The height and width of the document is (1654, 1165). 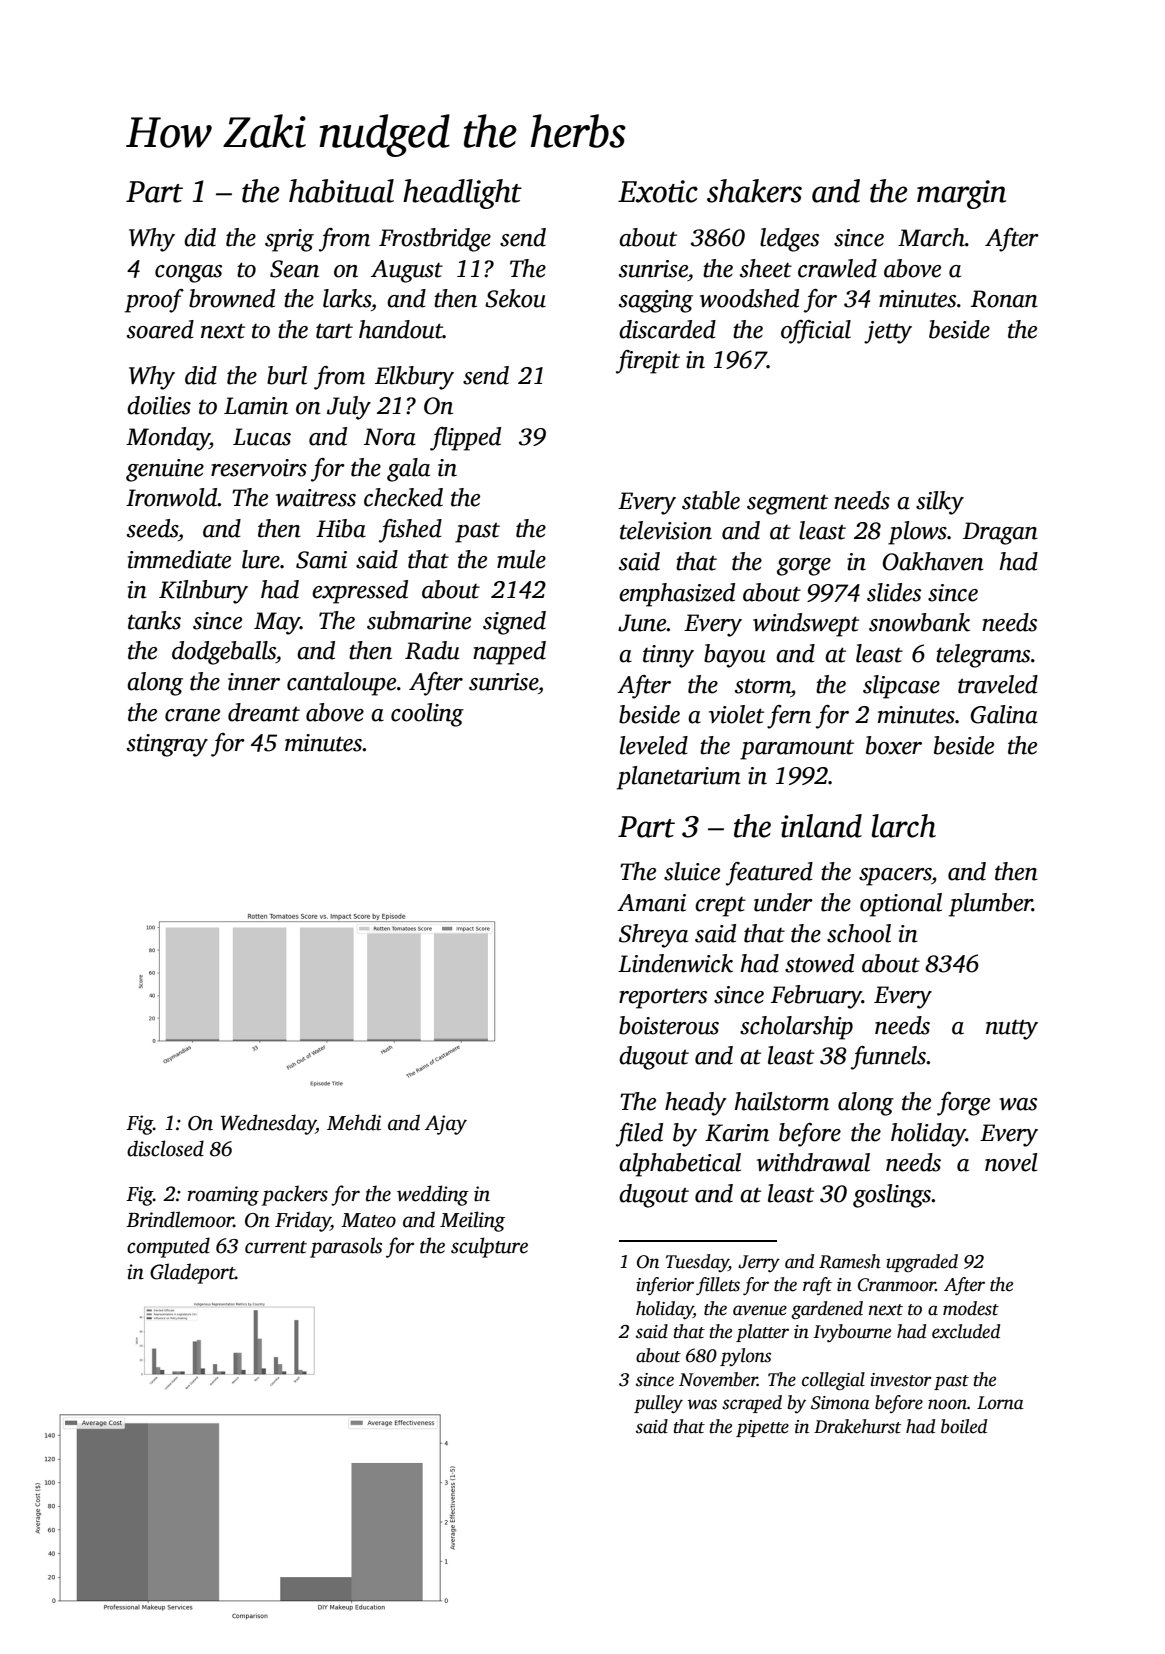 I want to click on Exotic, so click(x=658, y=191).
